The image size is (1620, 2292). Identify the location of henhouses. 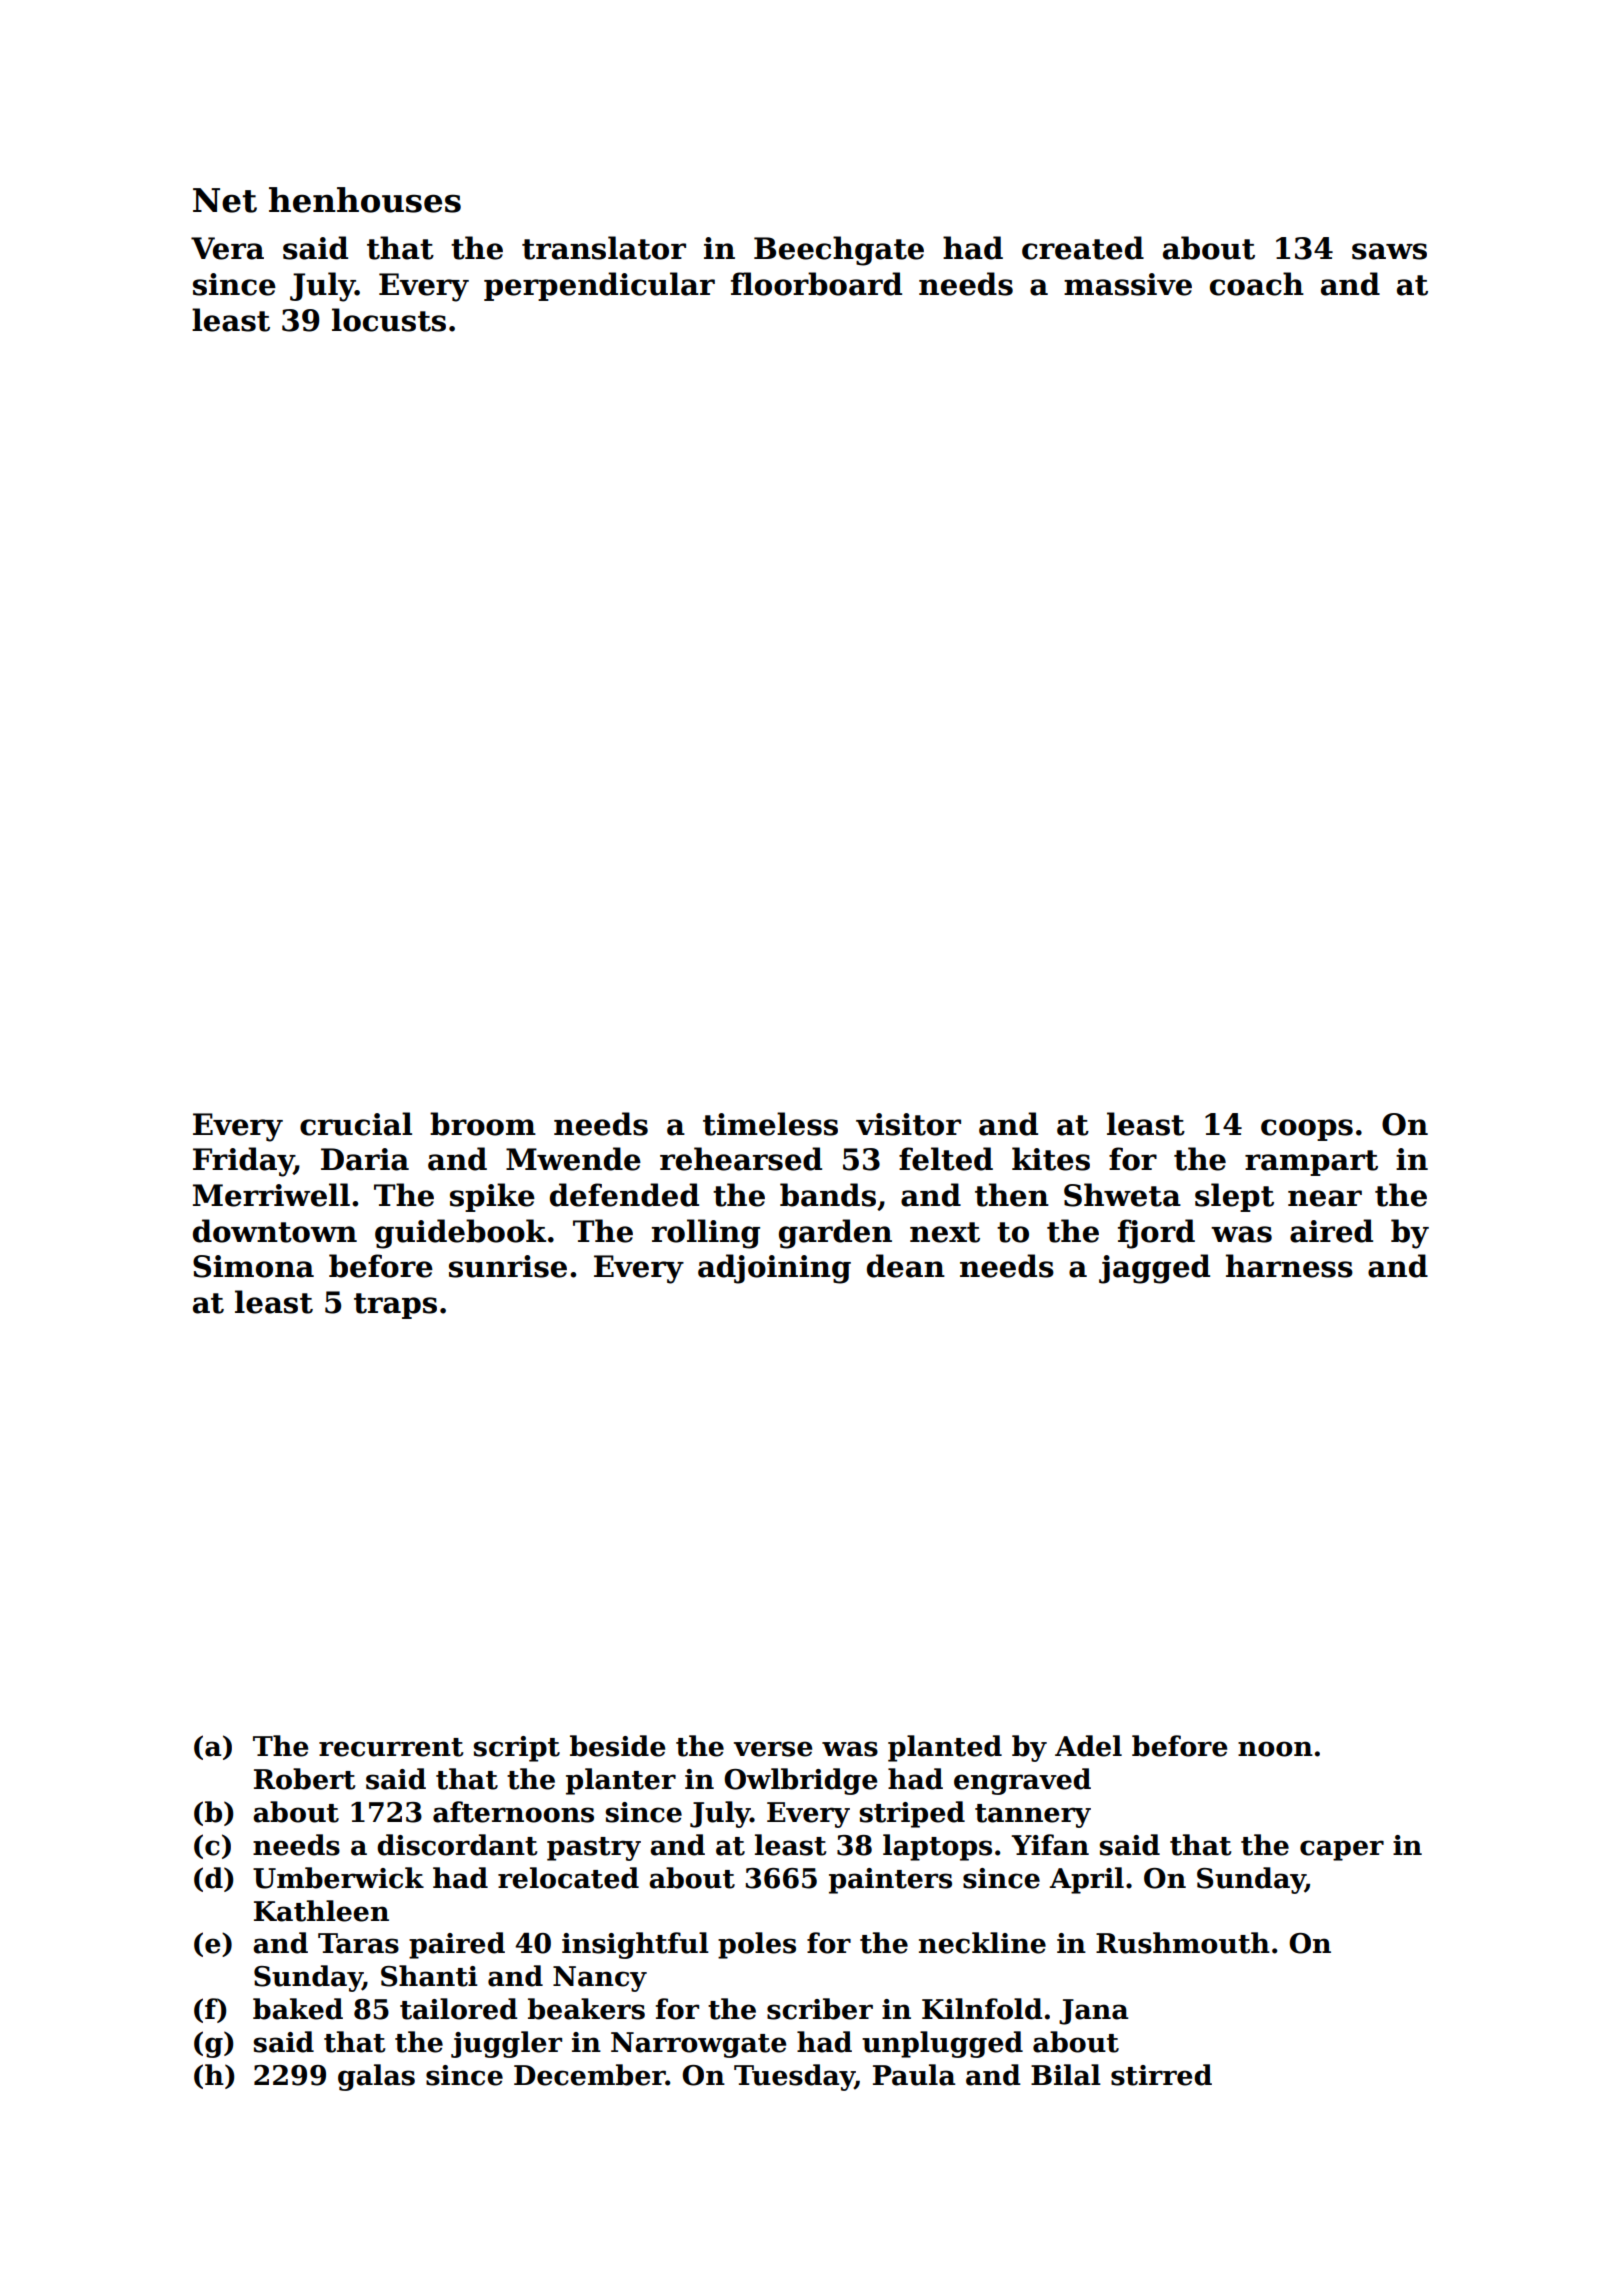
(365, 200).
